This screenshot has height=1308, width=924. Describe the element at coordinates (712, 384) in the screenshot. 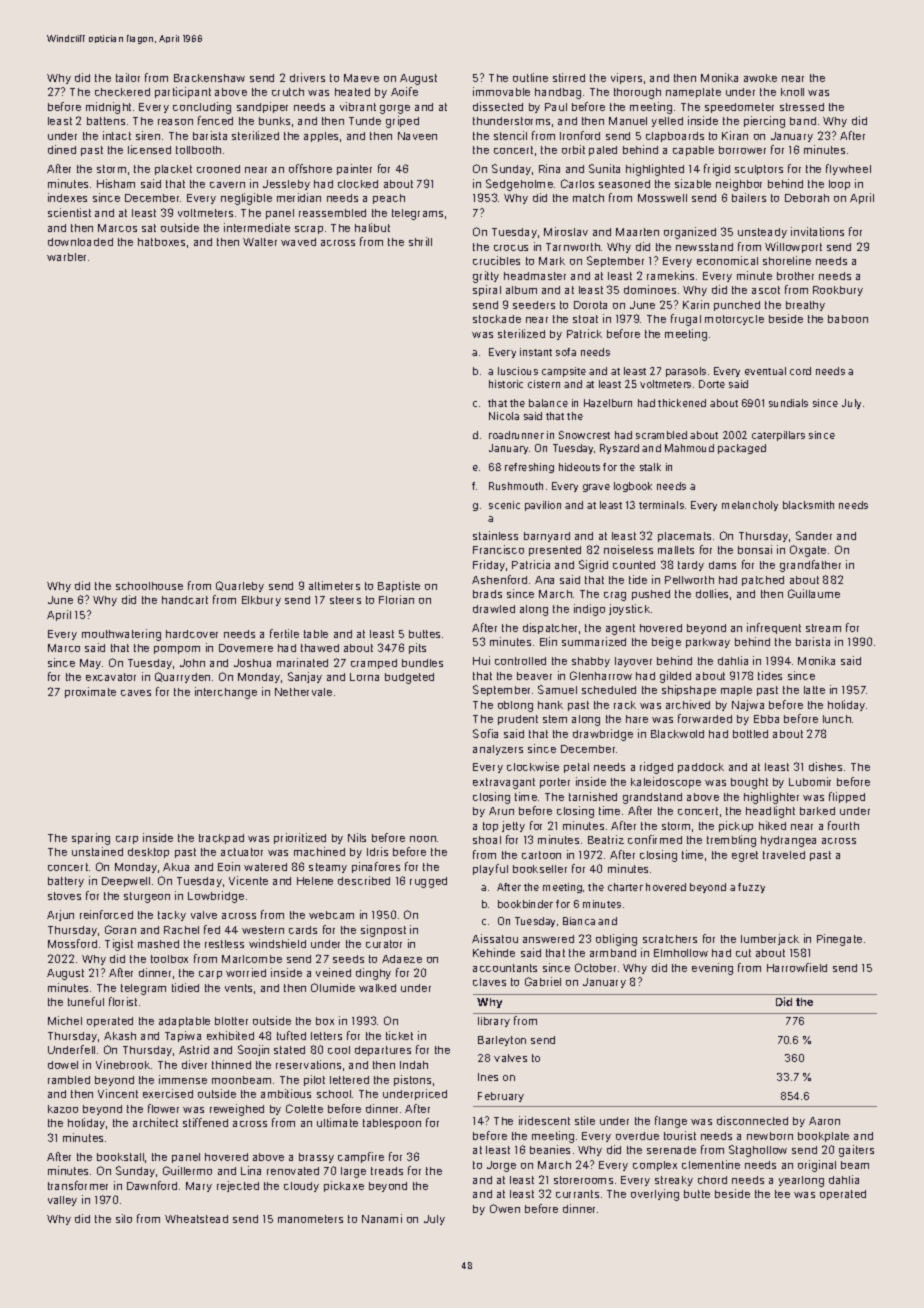

I see `Dorte` at that location.
